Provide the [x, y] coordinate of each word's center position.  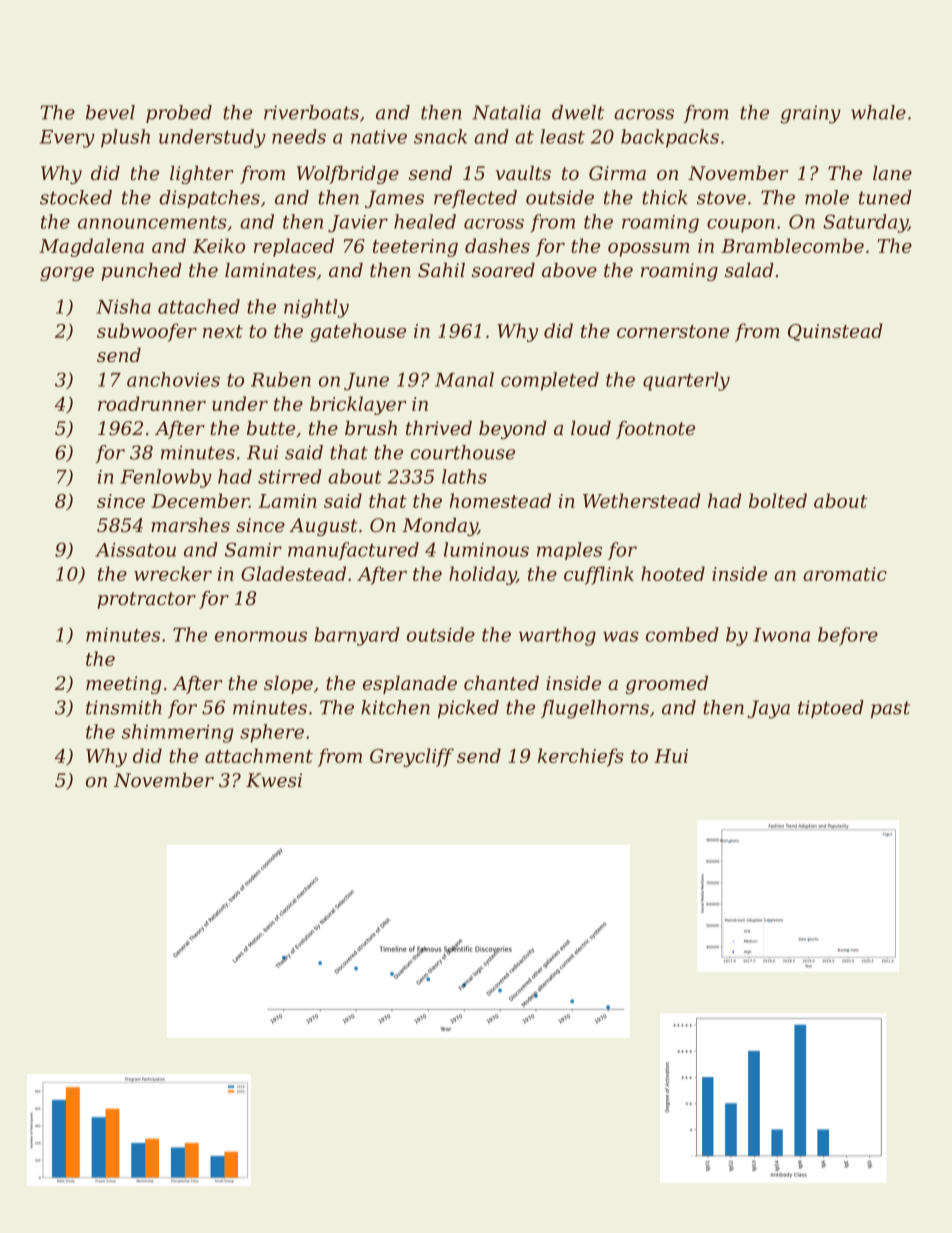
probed [179, 114]
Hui [671, 756]
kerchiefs [581, 757]
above [569, 270]
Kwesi [274, 780]
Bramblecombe [792, 245]
